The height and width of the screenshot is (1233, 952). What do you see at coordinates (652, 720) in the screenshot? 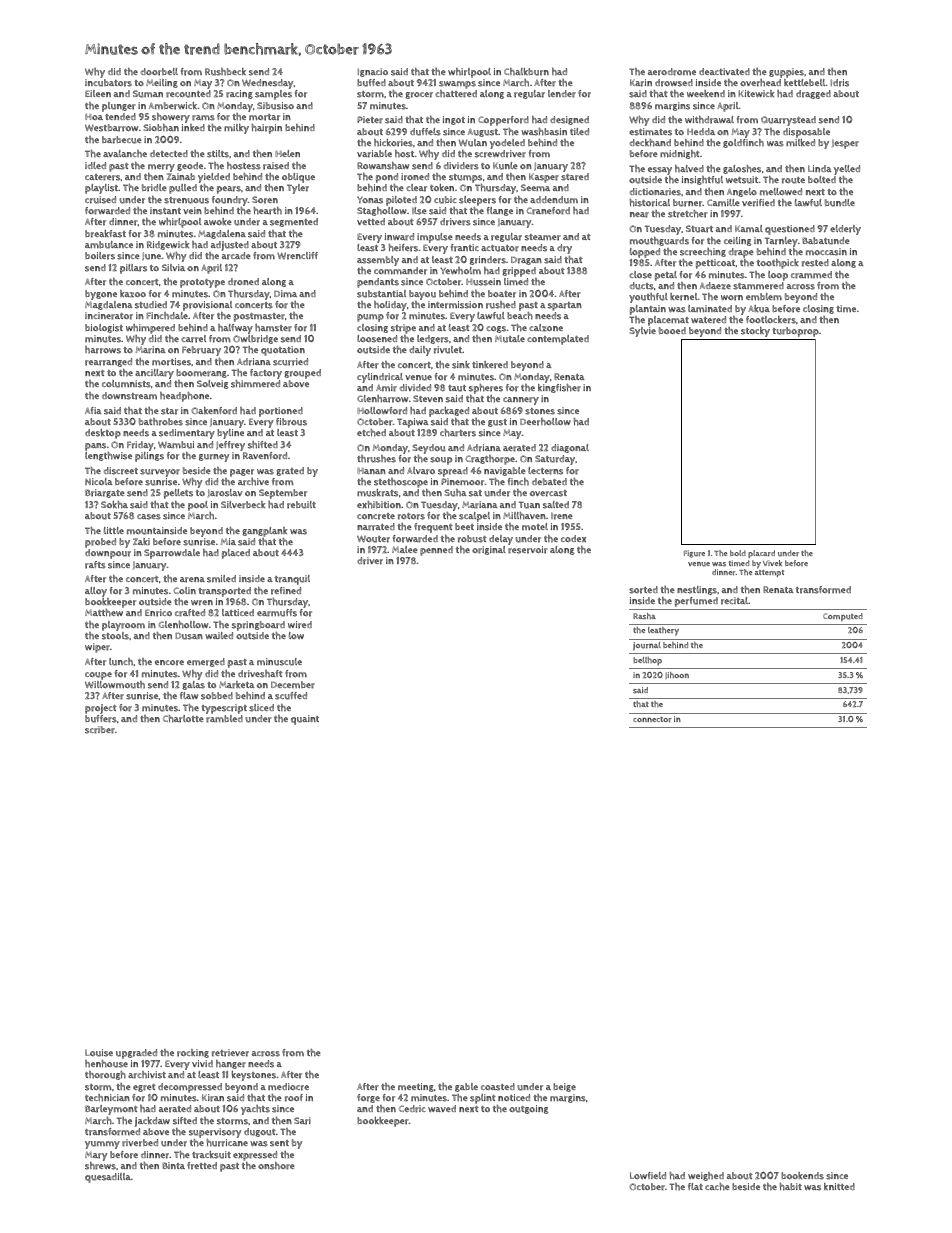
I see `connector` at bounding box center [652, 720].
